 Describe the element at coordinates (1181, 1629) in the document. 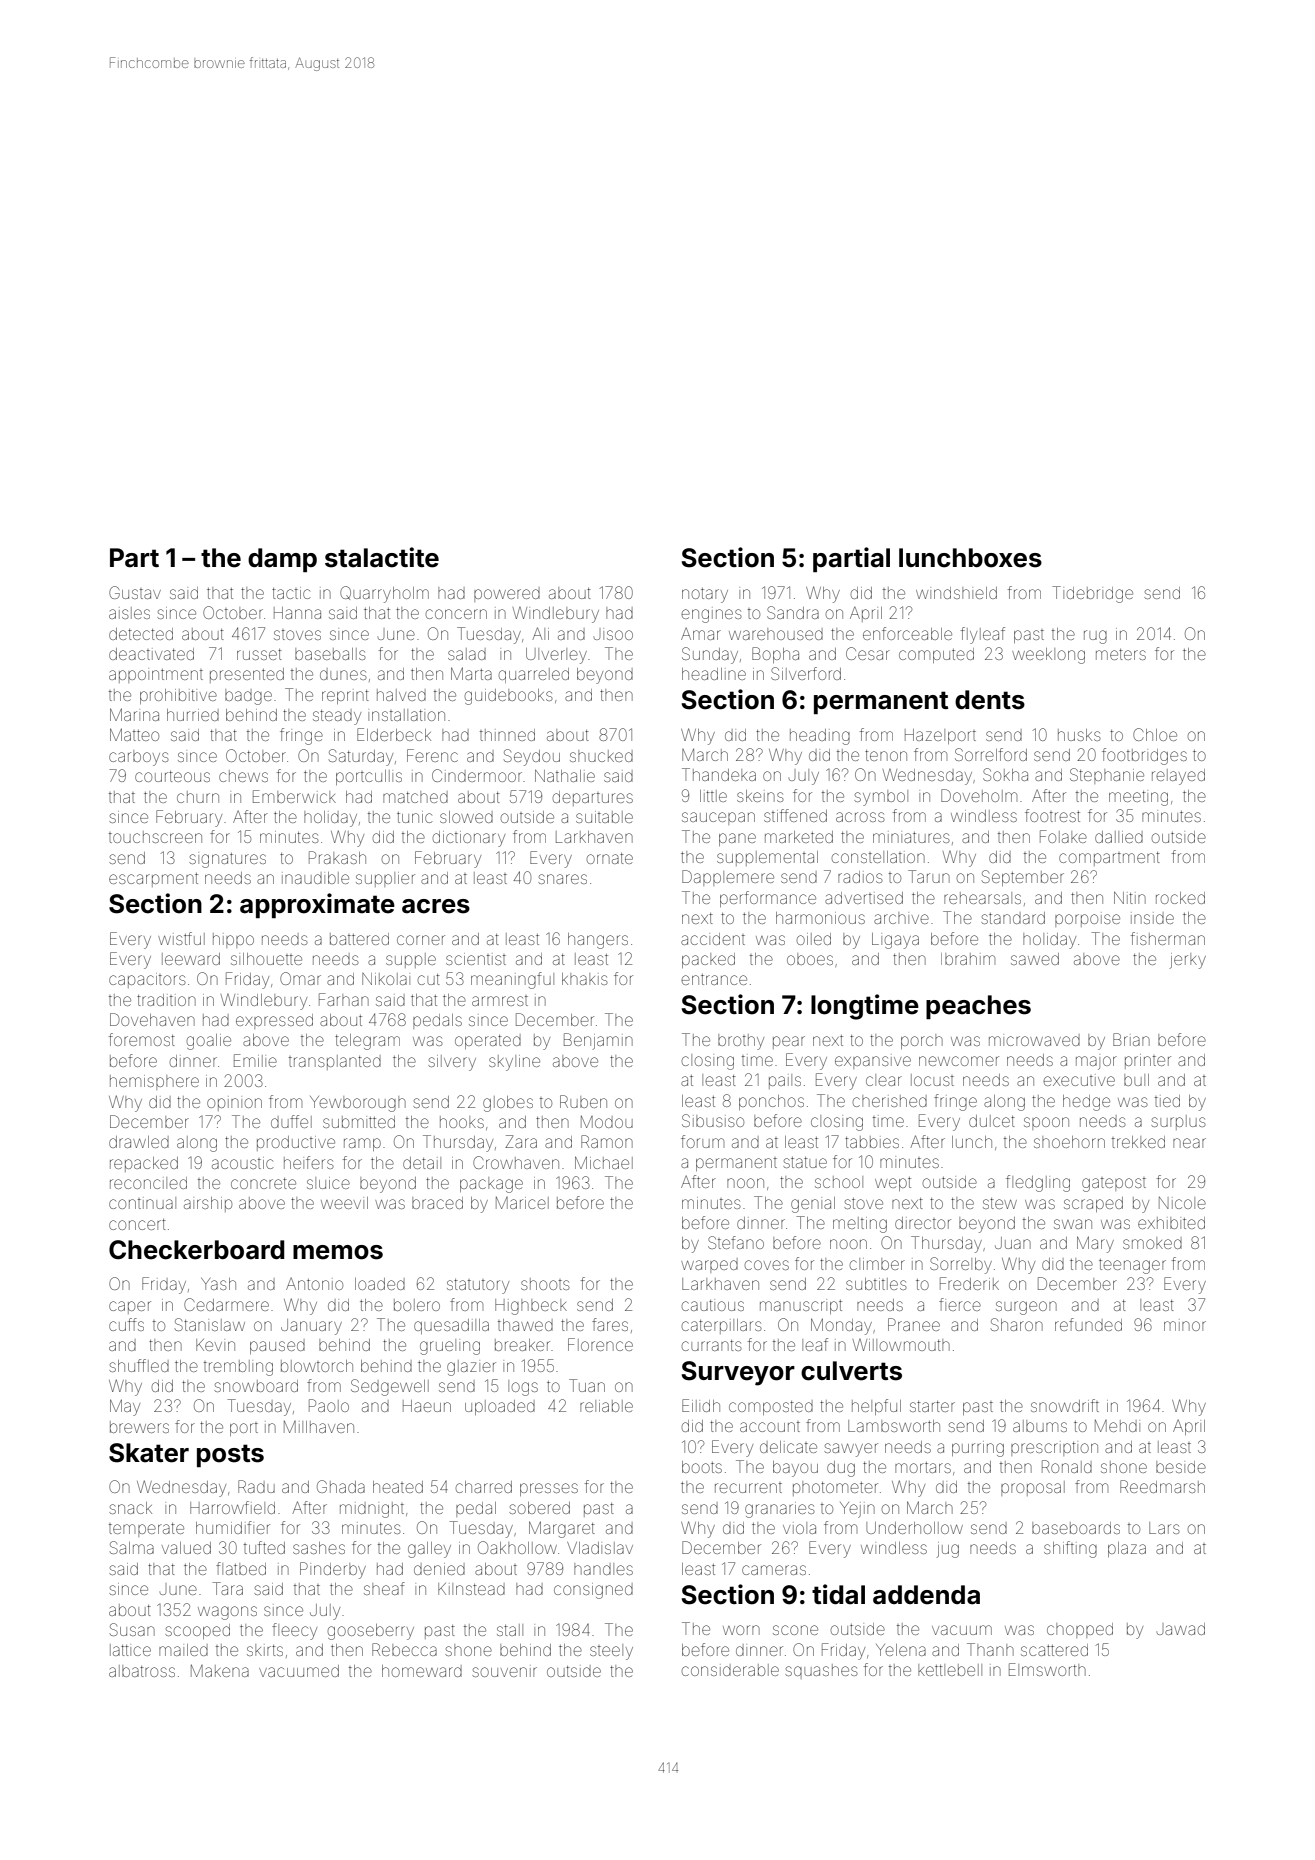

I see `Jawad` at that location.
